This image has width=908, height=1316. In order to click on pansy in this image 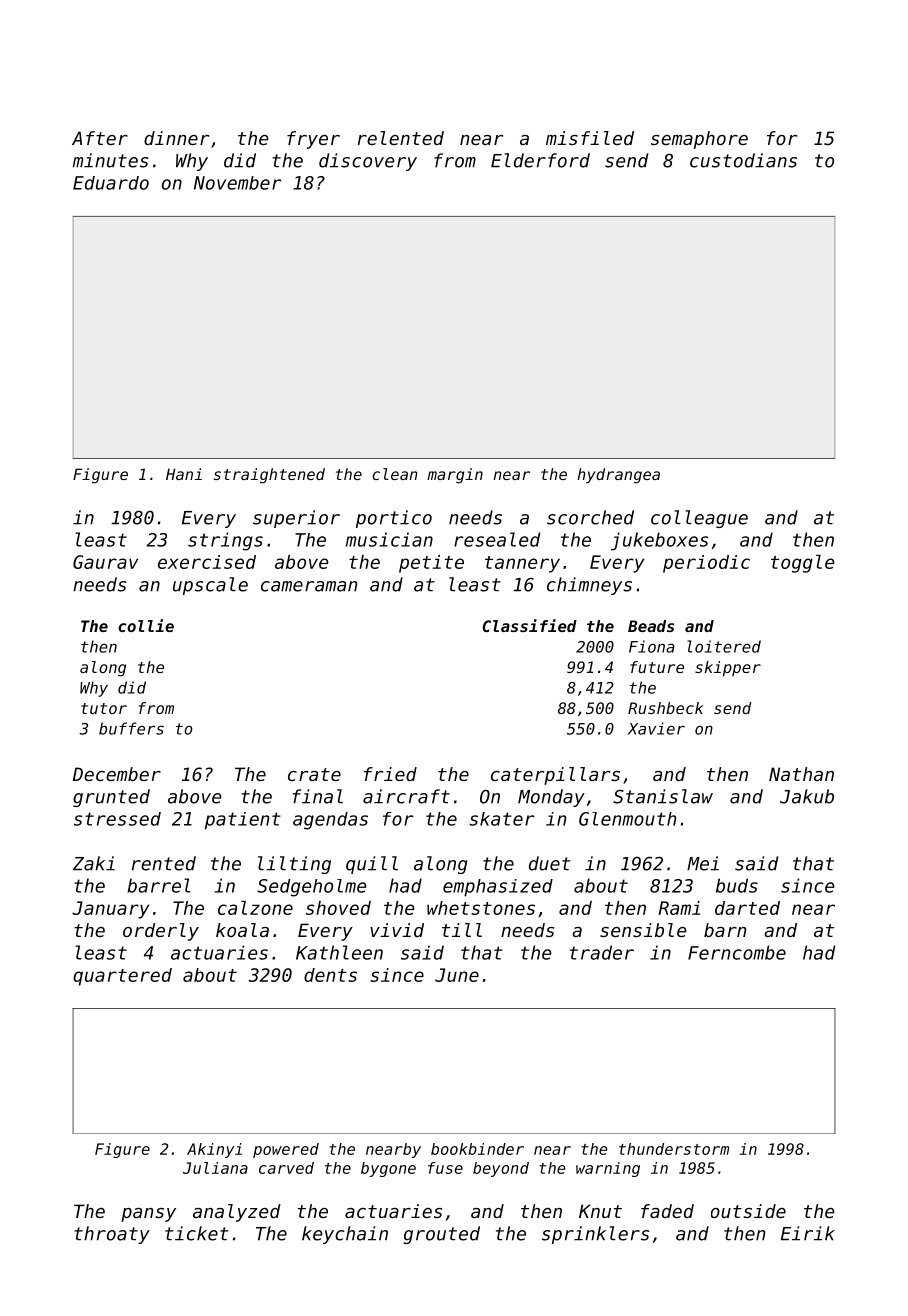, I will do `click(148, 1215)`.
